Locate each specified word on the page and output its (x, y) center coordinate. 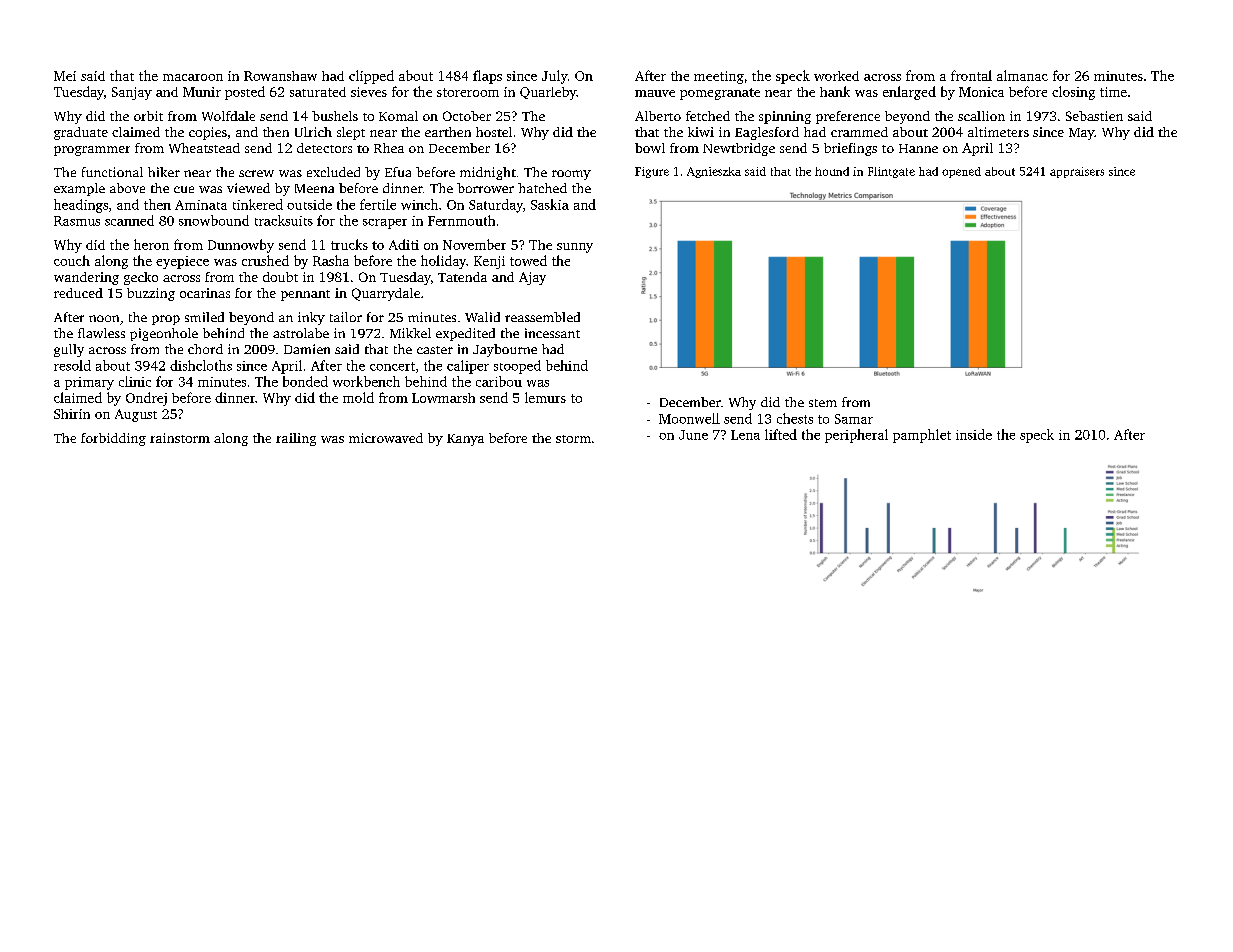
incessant (552, 333)
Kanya (465, 440)
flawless (101, 333)
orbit (148, 116)
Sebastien (1094, 116)
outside (309, 204)
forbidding (113, 439)
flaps (487, 77)
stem (823, 403)
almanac (1022, 75)
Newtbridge (739, 149)
